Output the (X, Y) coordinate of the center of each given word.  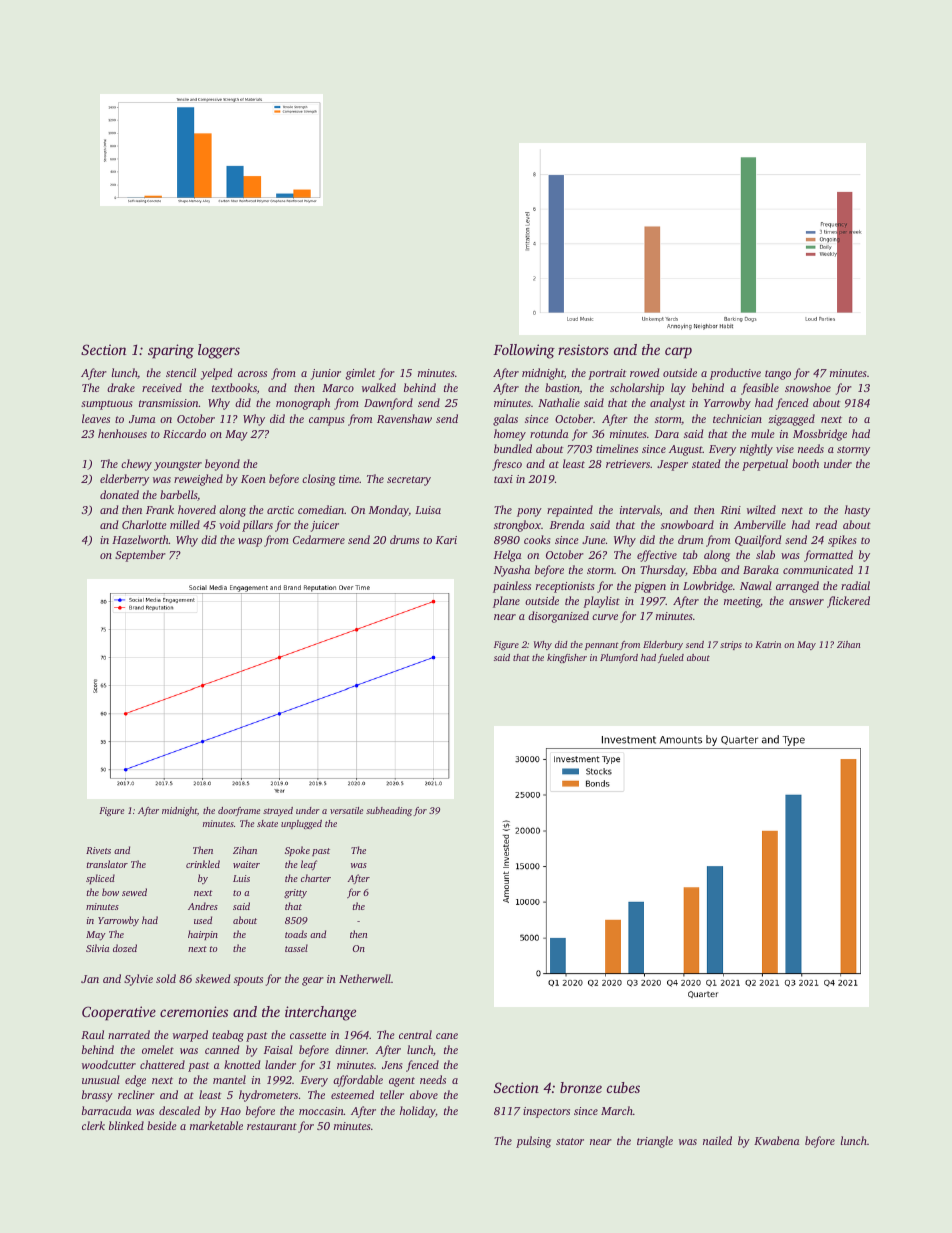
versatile (346, 810)
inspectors (546, 1112)
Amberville (760, 524)
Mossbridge (820, 435)
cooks (537, 539)
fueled (671, 658)
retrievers (628, 464)
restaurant (272, 1126)
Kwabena (777, 1140)
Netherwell (365, 978)
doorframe (239, 811)
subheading (389, 811)
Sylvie (138, 980)
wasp (250, 542)
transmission (169, 403)
